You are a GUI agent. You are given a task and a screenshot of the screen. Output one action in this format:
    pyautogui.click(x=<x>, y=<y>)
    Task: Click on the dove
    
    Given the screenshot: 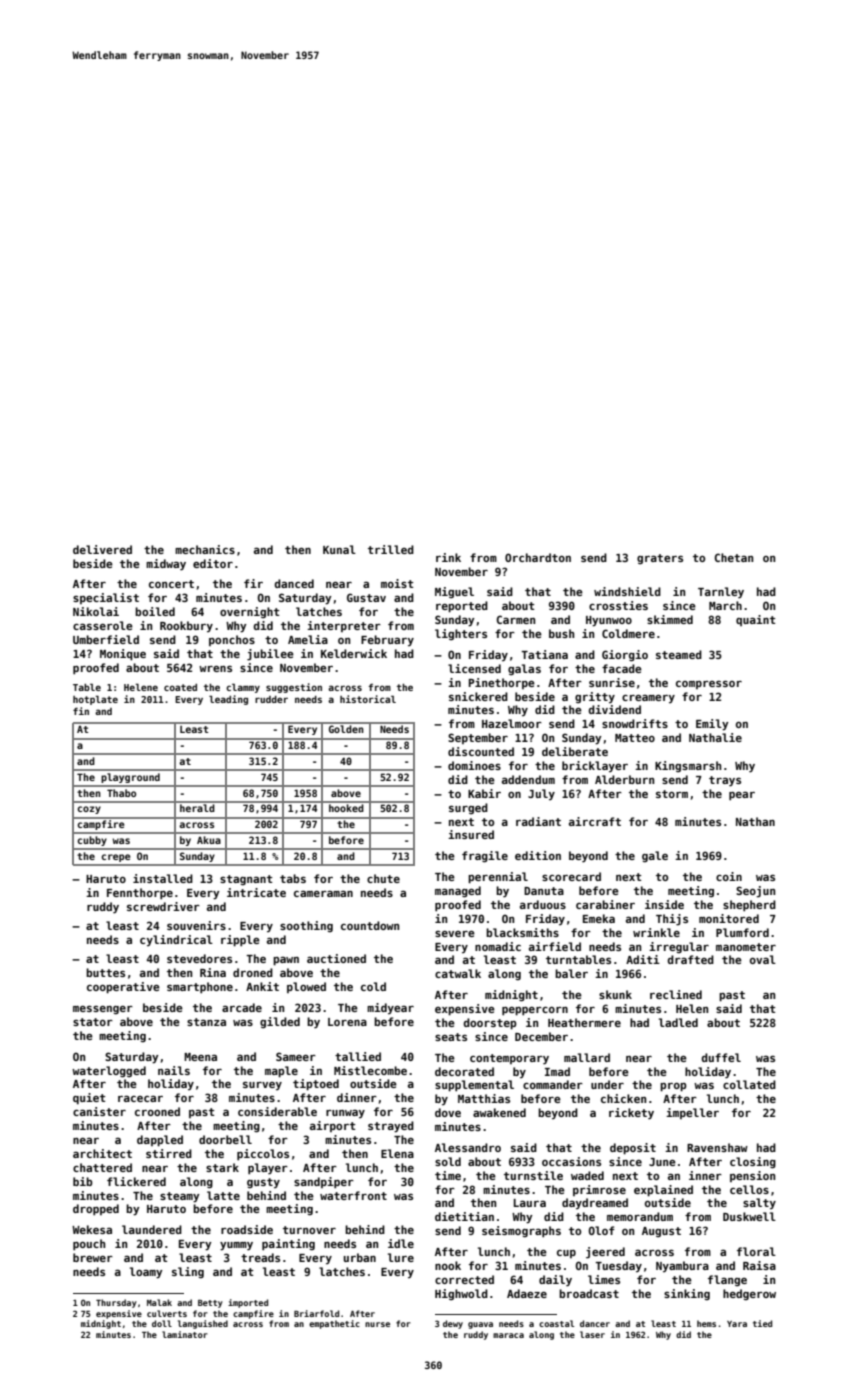 What is the action you would take?
    pyautogui.click(x=448, y=1112)
